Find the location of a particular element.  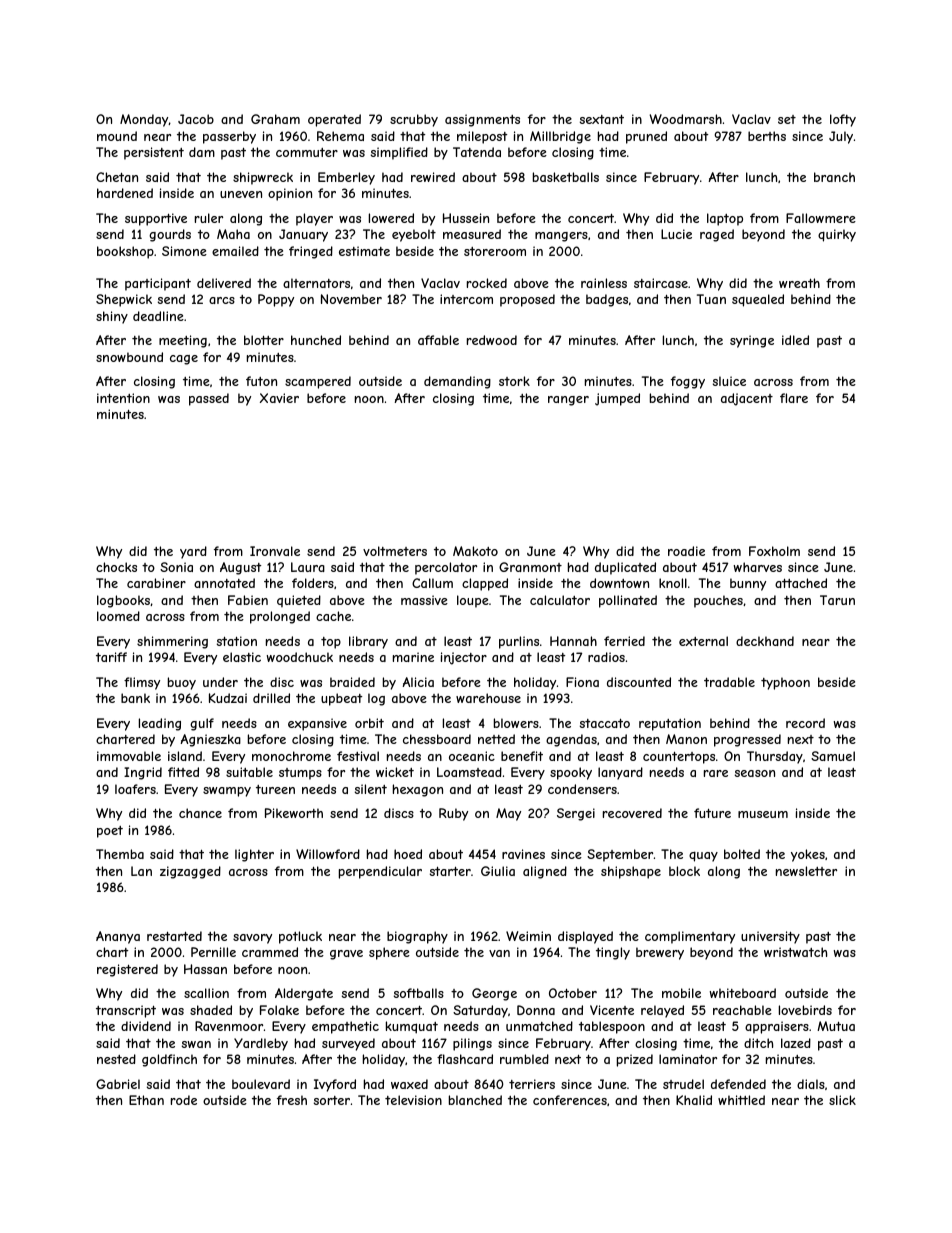

Ironvale is located at coordinates (275, 551).
